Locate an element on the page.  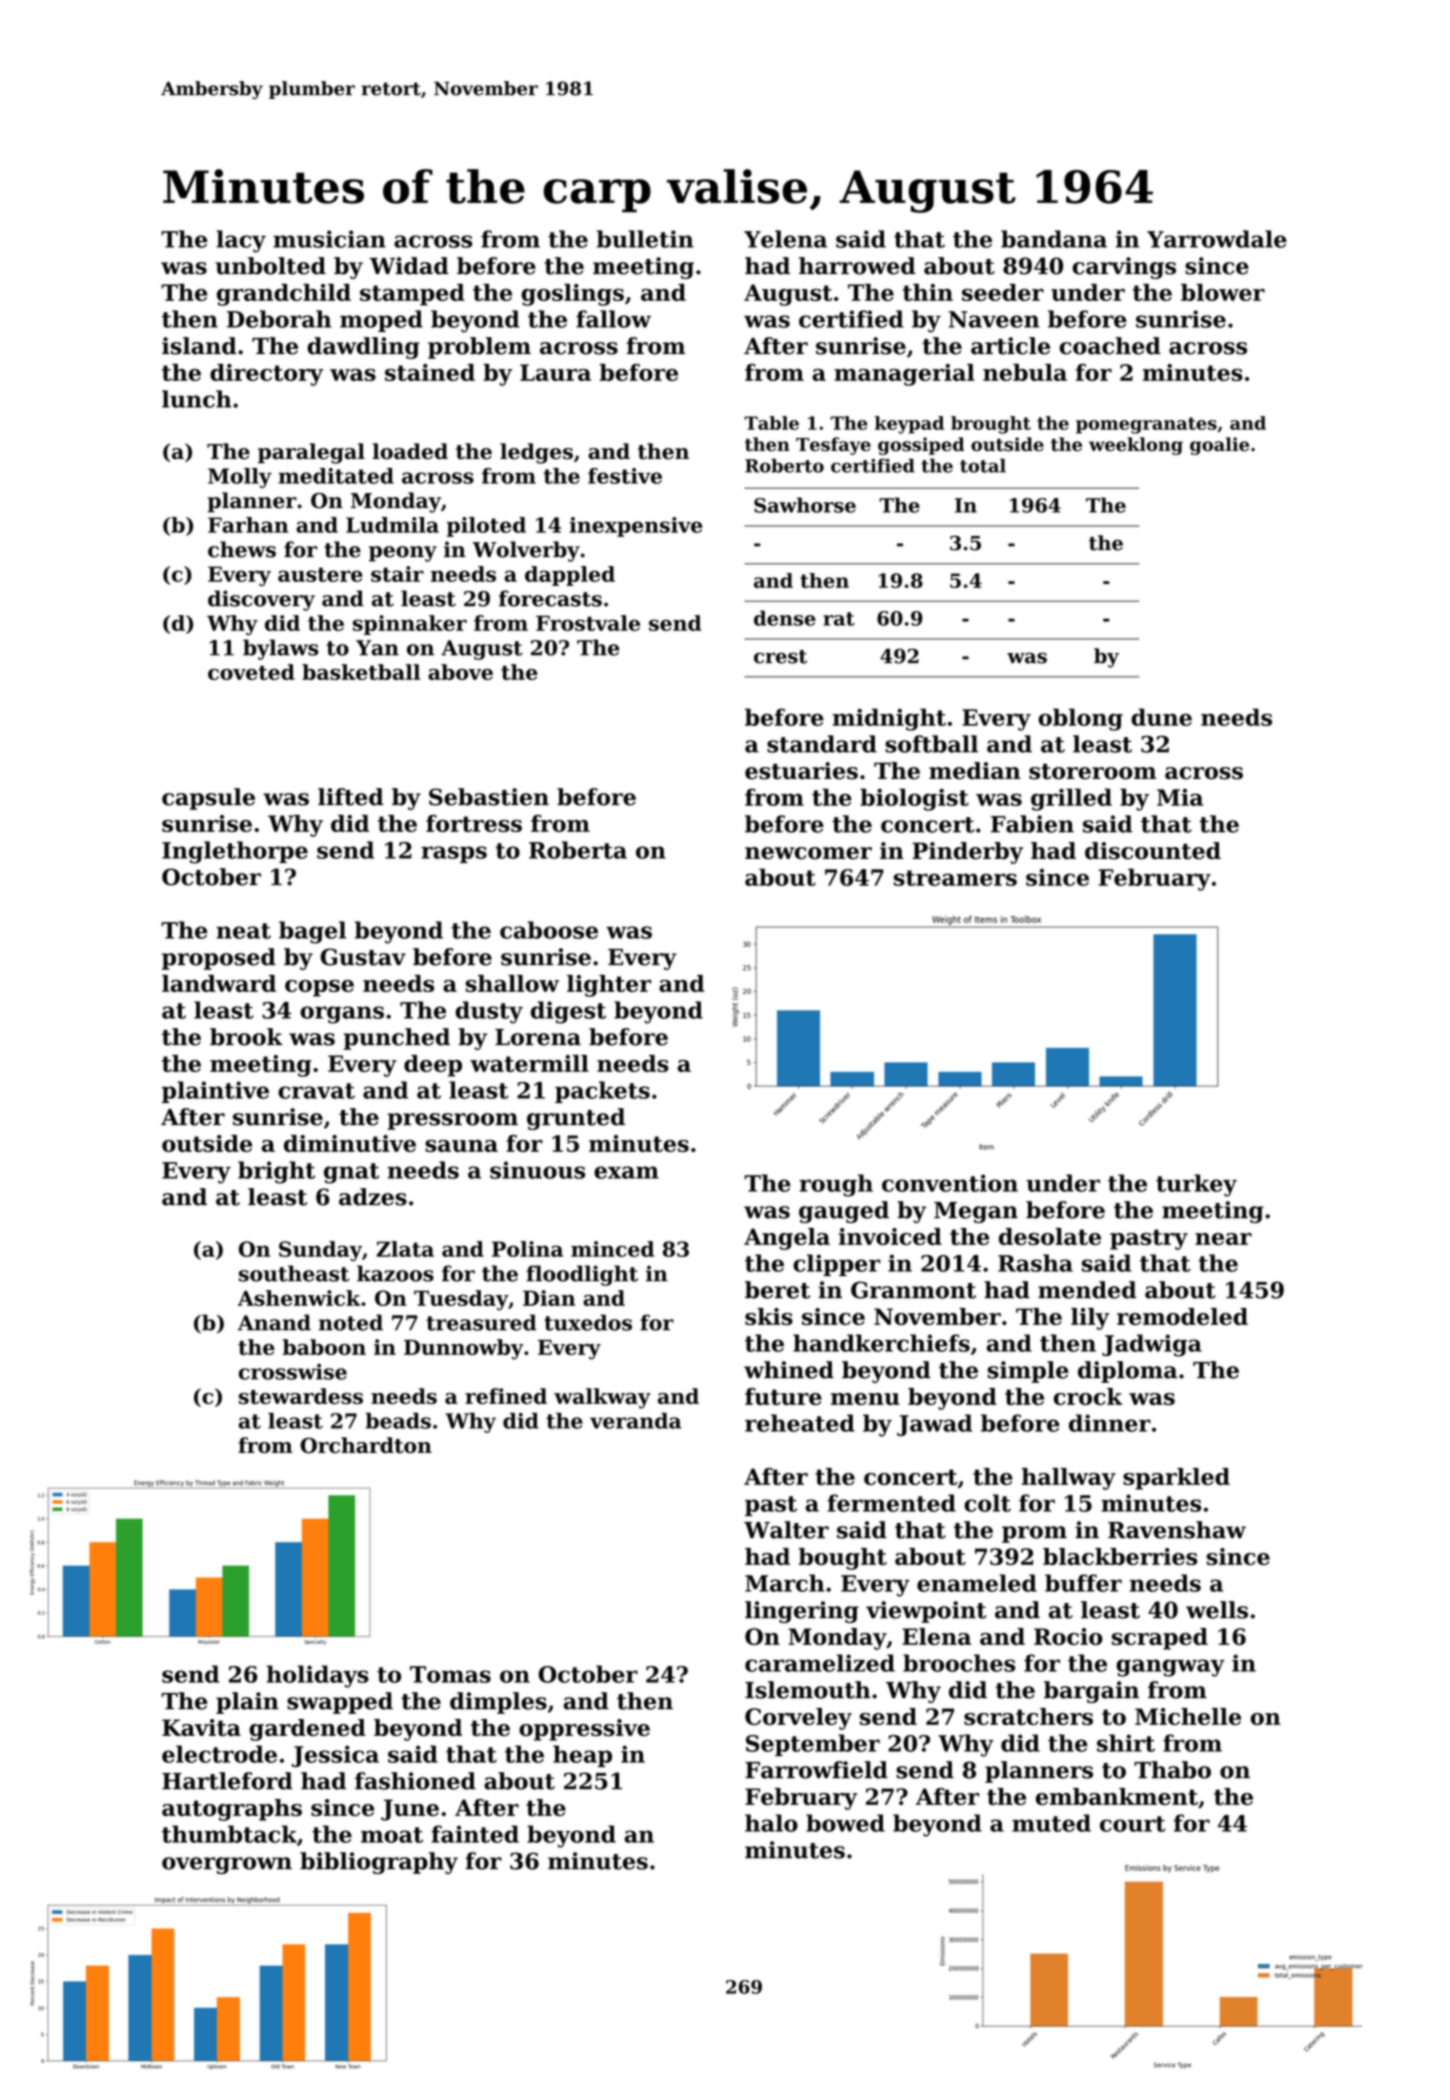
moat is located at coordinates (392, 1835).
